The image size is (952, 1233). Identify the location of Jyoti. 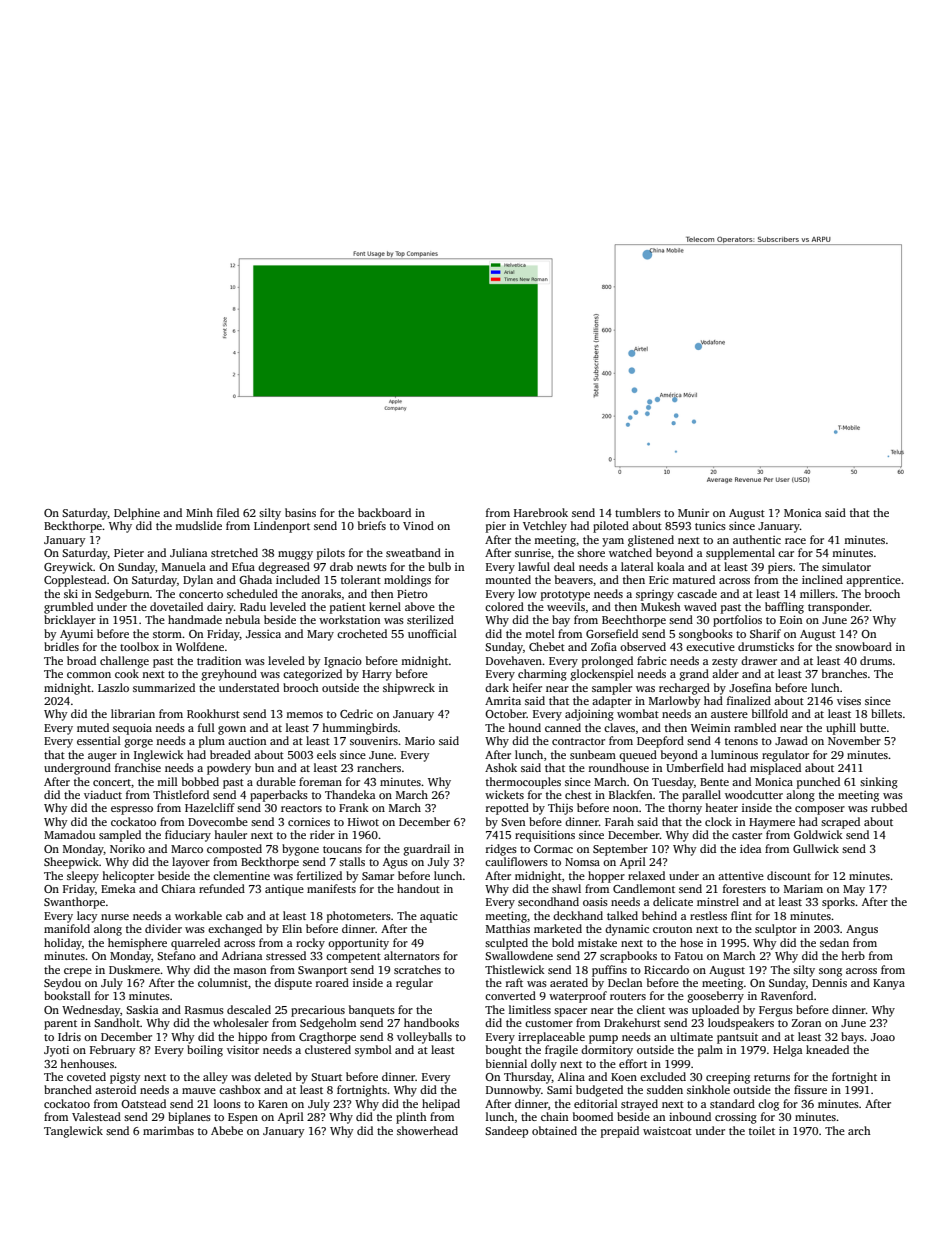
(56, 1051).
